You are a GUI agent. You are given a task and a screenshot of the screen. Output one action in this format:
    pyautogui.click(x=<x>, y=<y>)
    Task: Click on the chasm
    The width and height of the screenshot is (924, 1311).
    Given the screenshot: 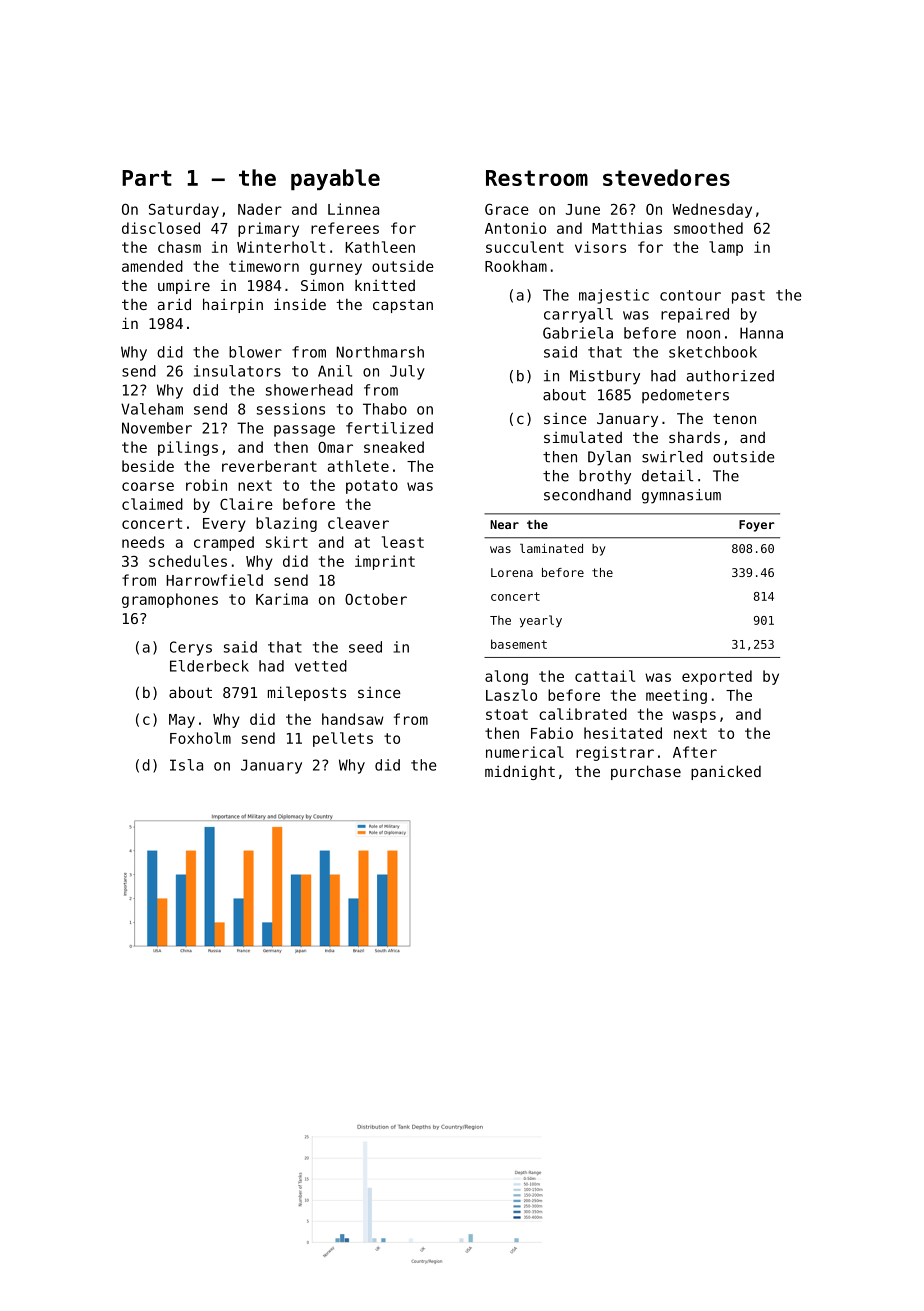 What is the action you would take?
    pyautogui.click(x=179, y=247)
